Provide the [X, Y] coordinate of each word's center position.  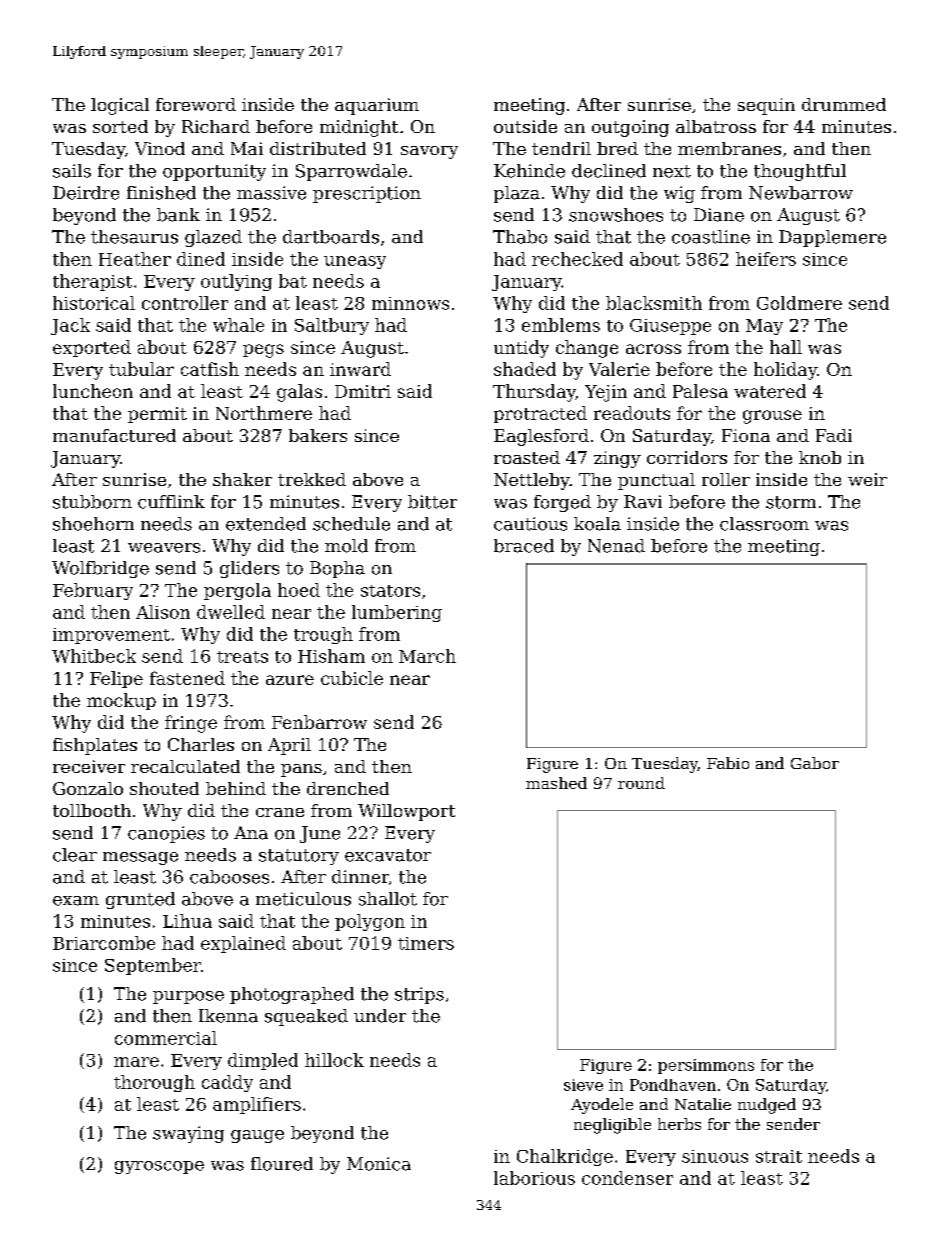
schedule [351, 524]
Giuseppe [670, 327]
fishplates [95, 746]
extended [266, 524]
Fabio [728, 763]
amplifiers [257, 1105]
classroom [764, 524]
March [427, 656]
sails [72, 171]
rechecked [577, 259]
